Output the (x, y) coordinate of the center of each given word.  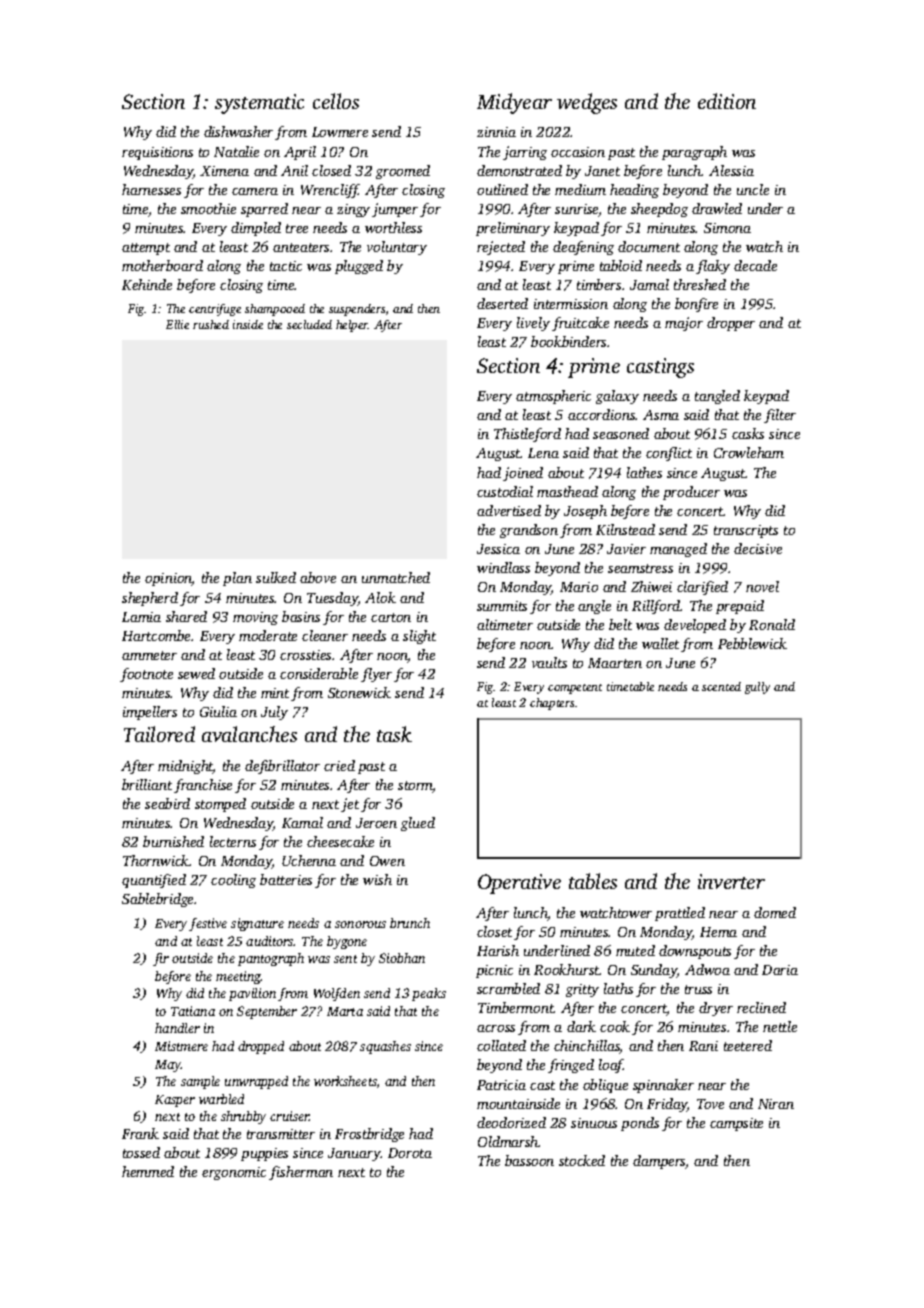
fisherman (301, 1173)
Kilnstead (625, 529)
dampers (659, 1162)
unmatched (396, 577)
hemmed (148, 1171)
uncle (753, 189)
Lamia (141, 617)
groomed (403, 172)
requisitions (157, 153)
